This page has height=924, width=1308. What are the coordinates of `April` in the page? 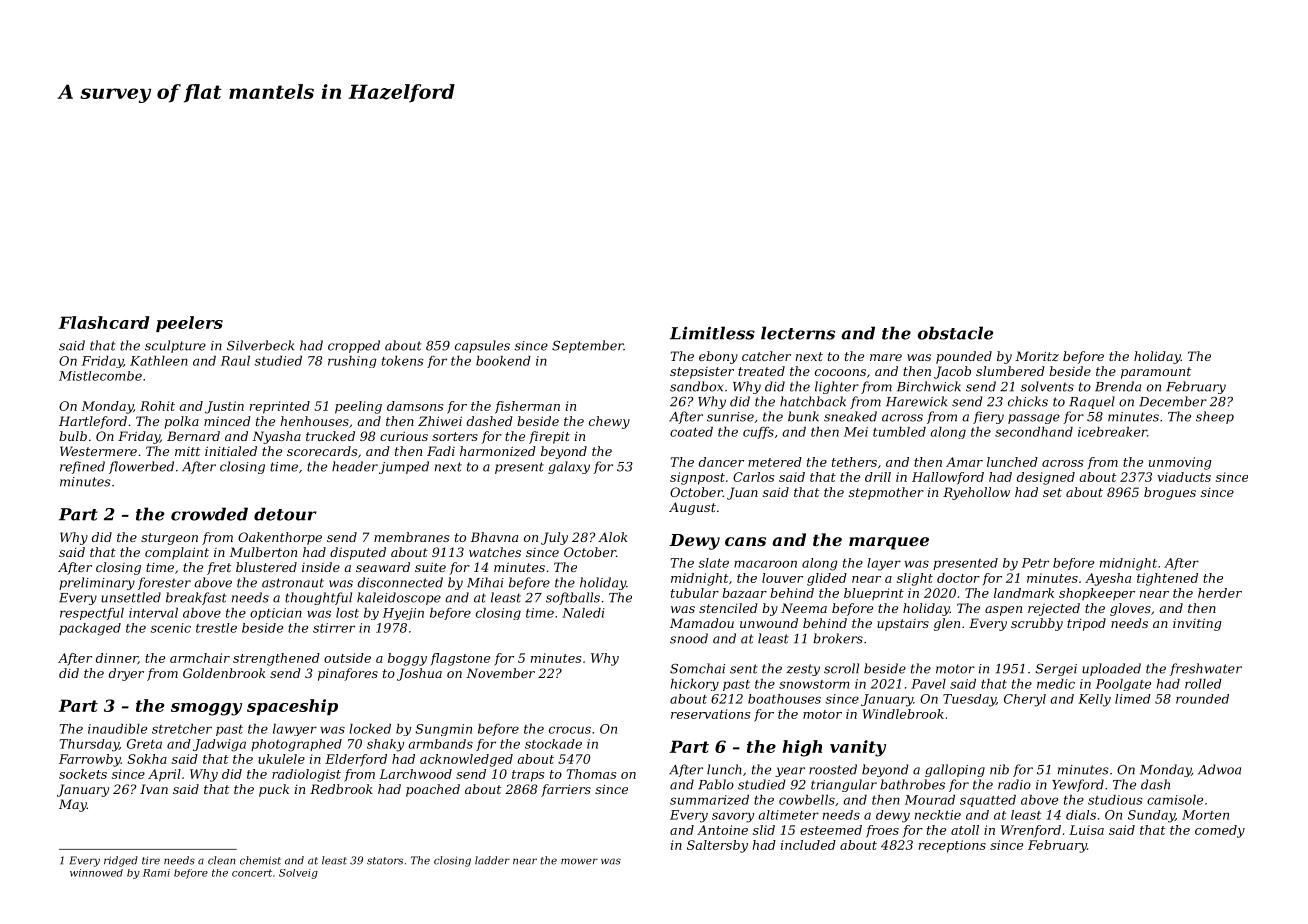 It's located at (164, 775).
